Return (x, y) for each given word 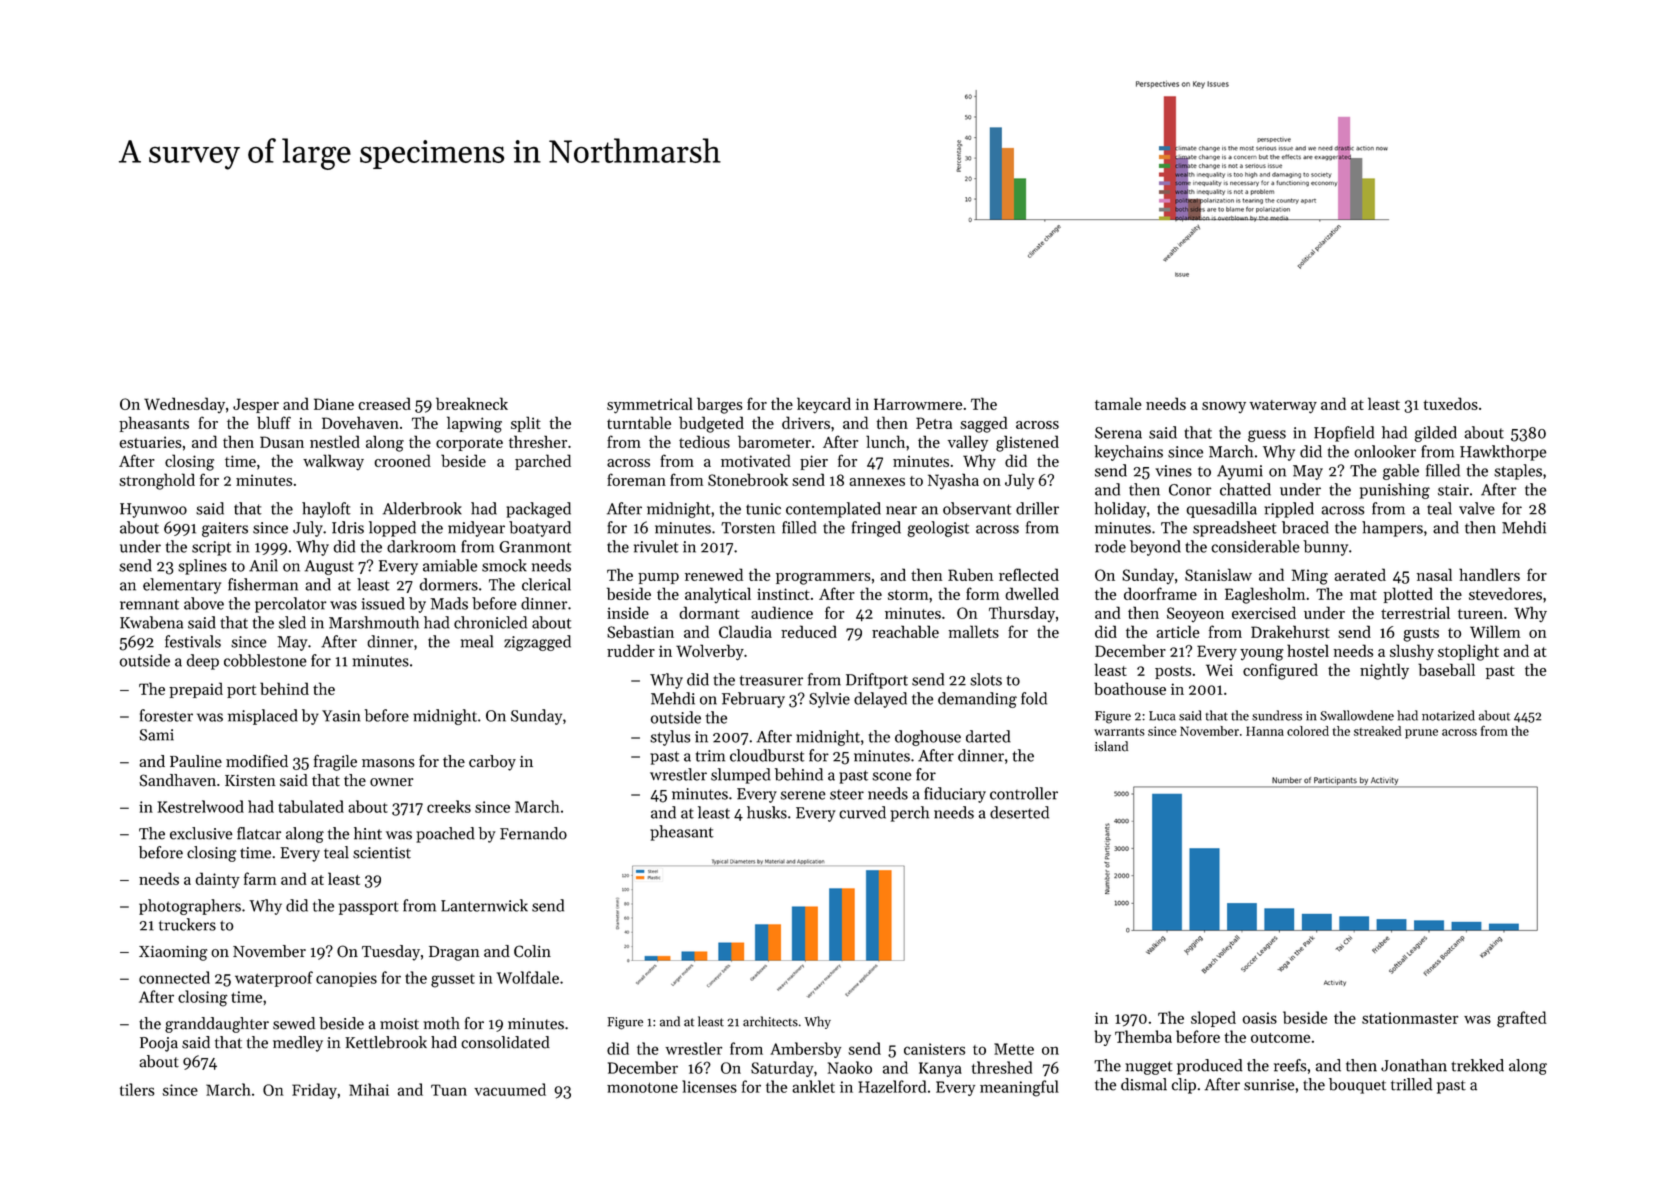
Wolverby (710, 652)
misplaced (262, 717)
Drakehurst (1290, 631)
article (1178, 631)
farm (260, 878)
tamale (1118, 403)
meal (477, 641)
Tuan (449, 1090)
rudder (631, 650)
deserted (1019, 812)
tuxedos (1450, 403)
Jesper (256, 405)
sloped (1213, 1019)
